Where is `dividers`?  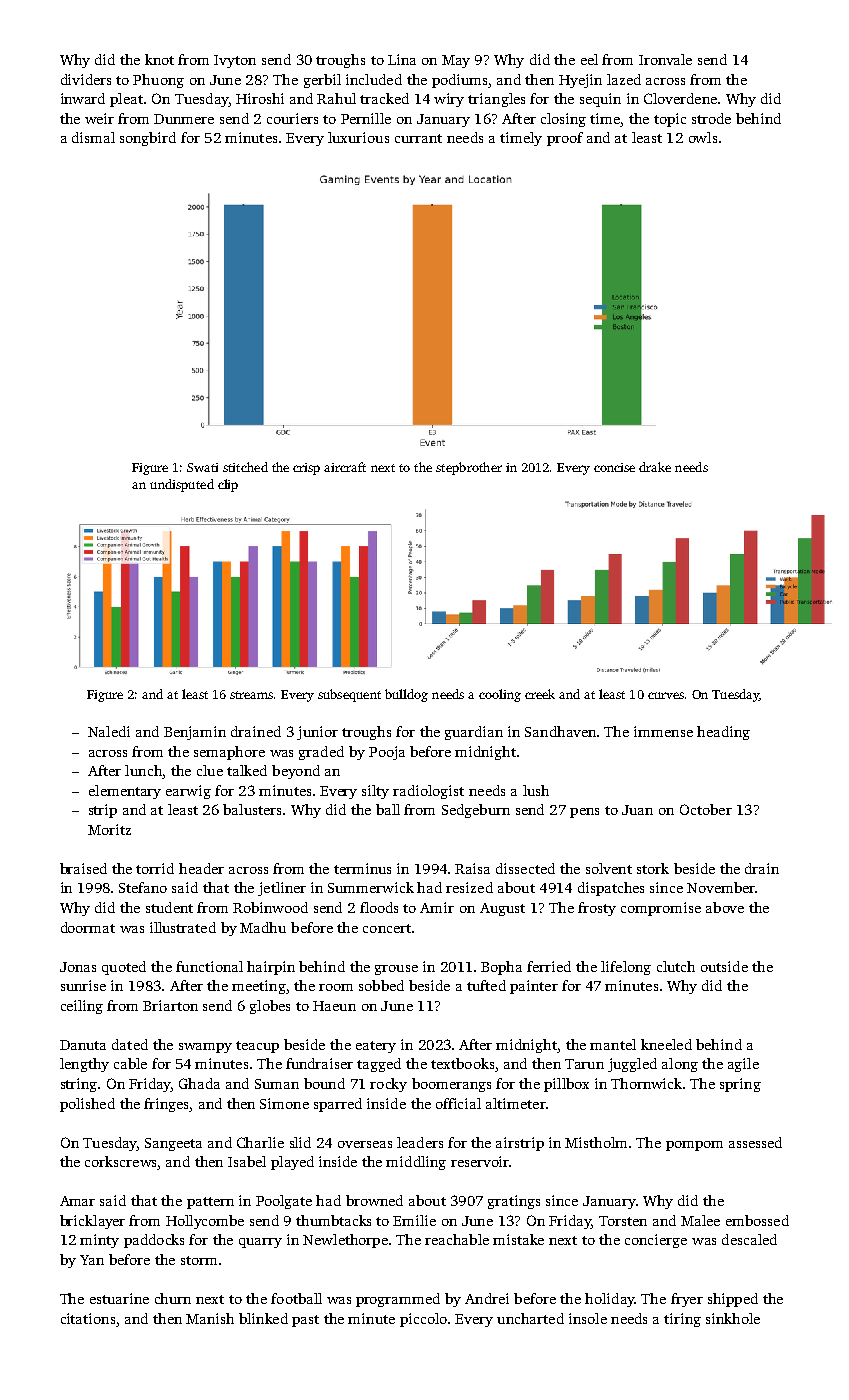 dividers is located at coordinates (86, 79).
